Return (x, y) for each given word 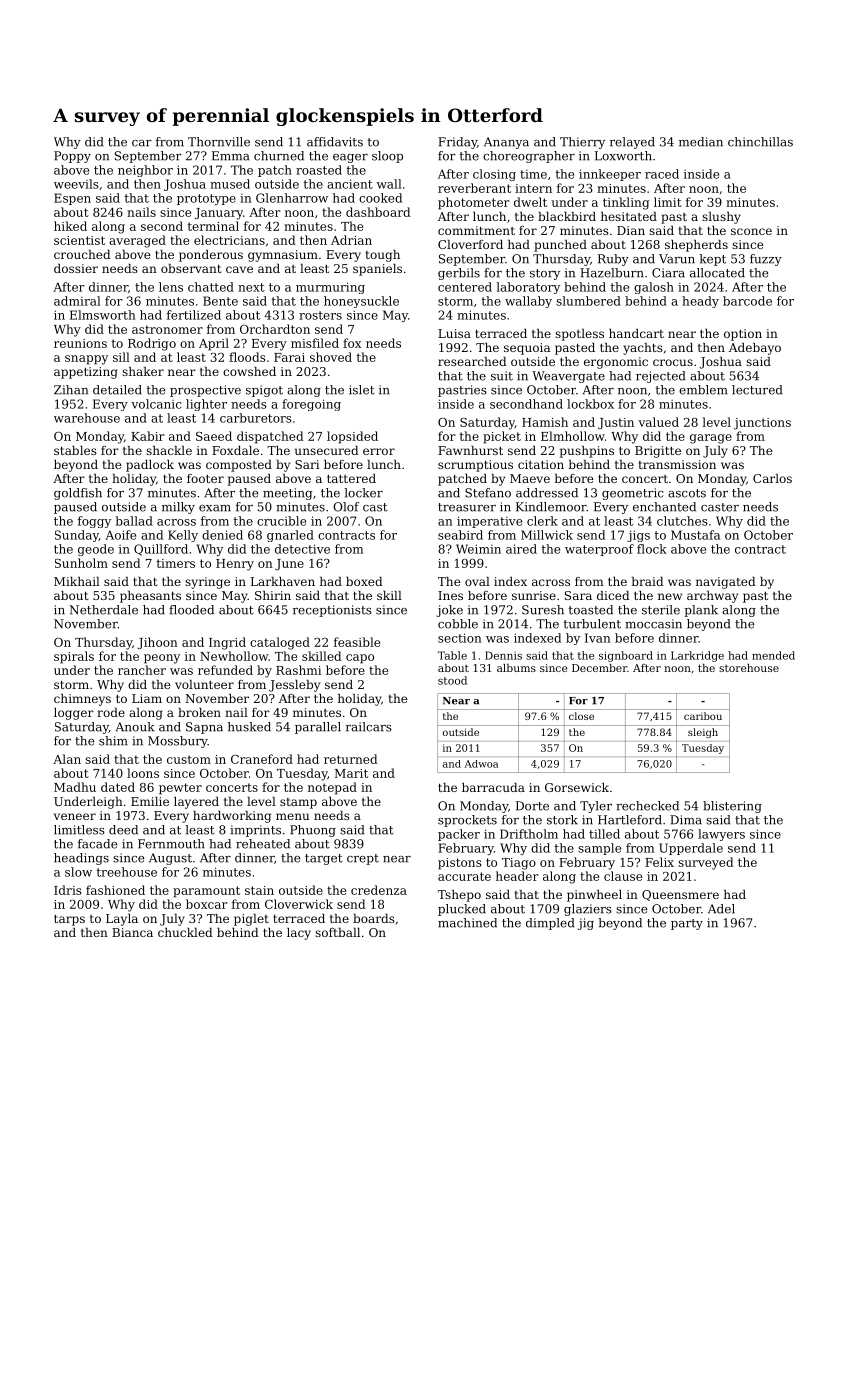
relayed (632, 143)
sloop (387, 157)
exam (215, 508)
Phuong (313, 831)
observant (191, 268)
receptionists (332, 611)
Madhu (75, 787)
